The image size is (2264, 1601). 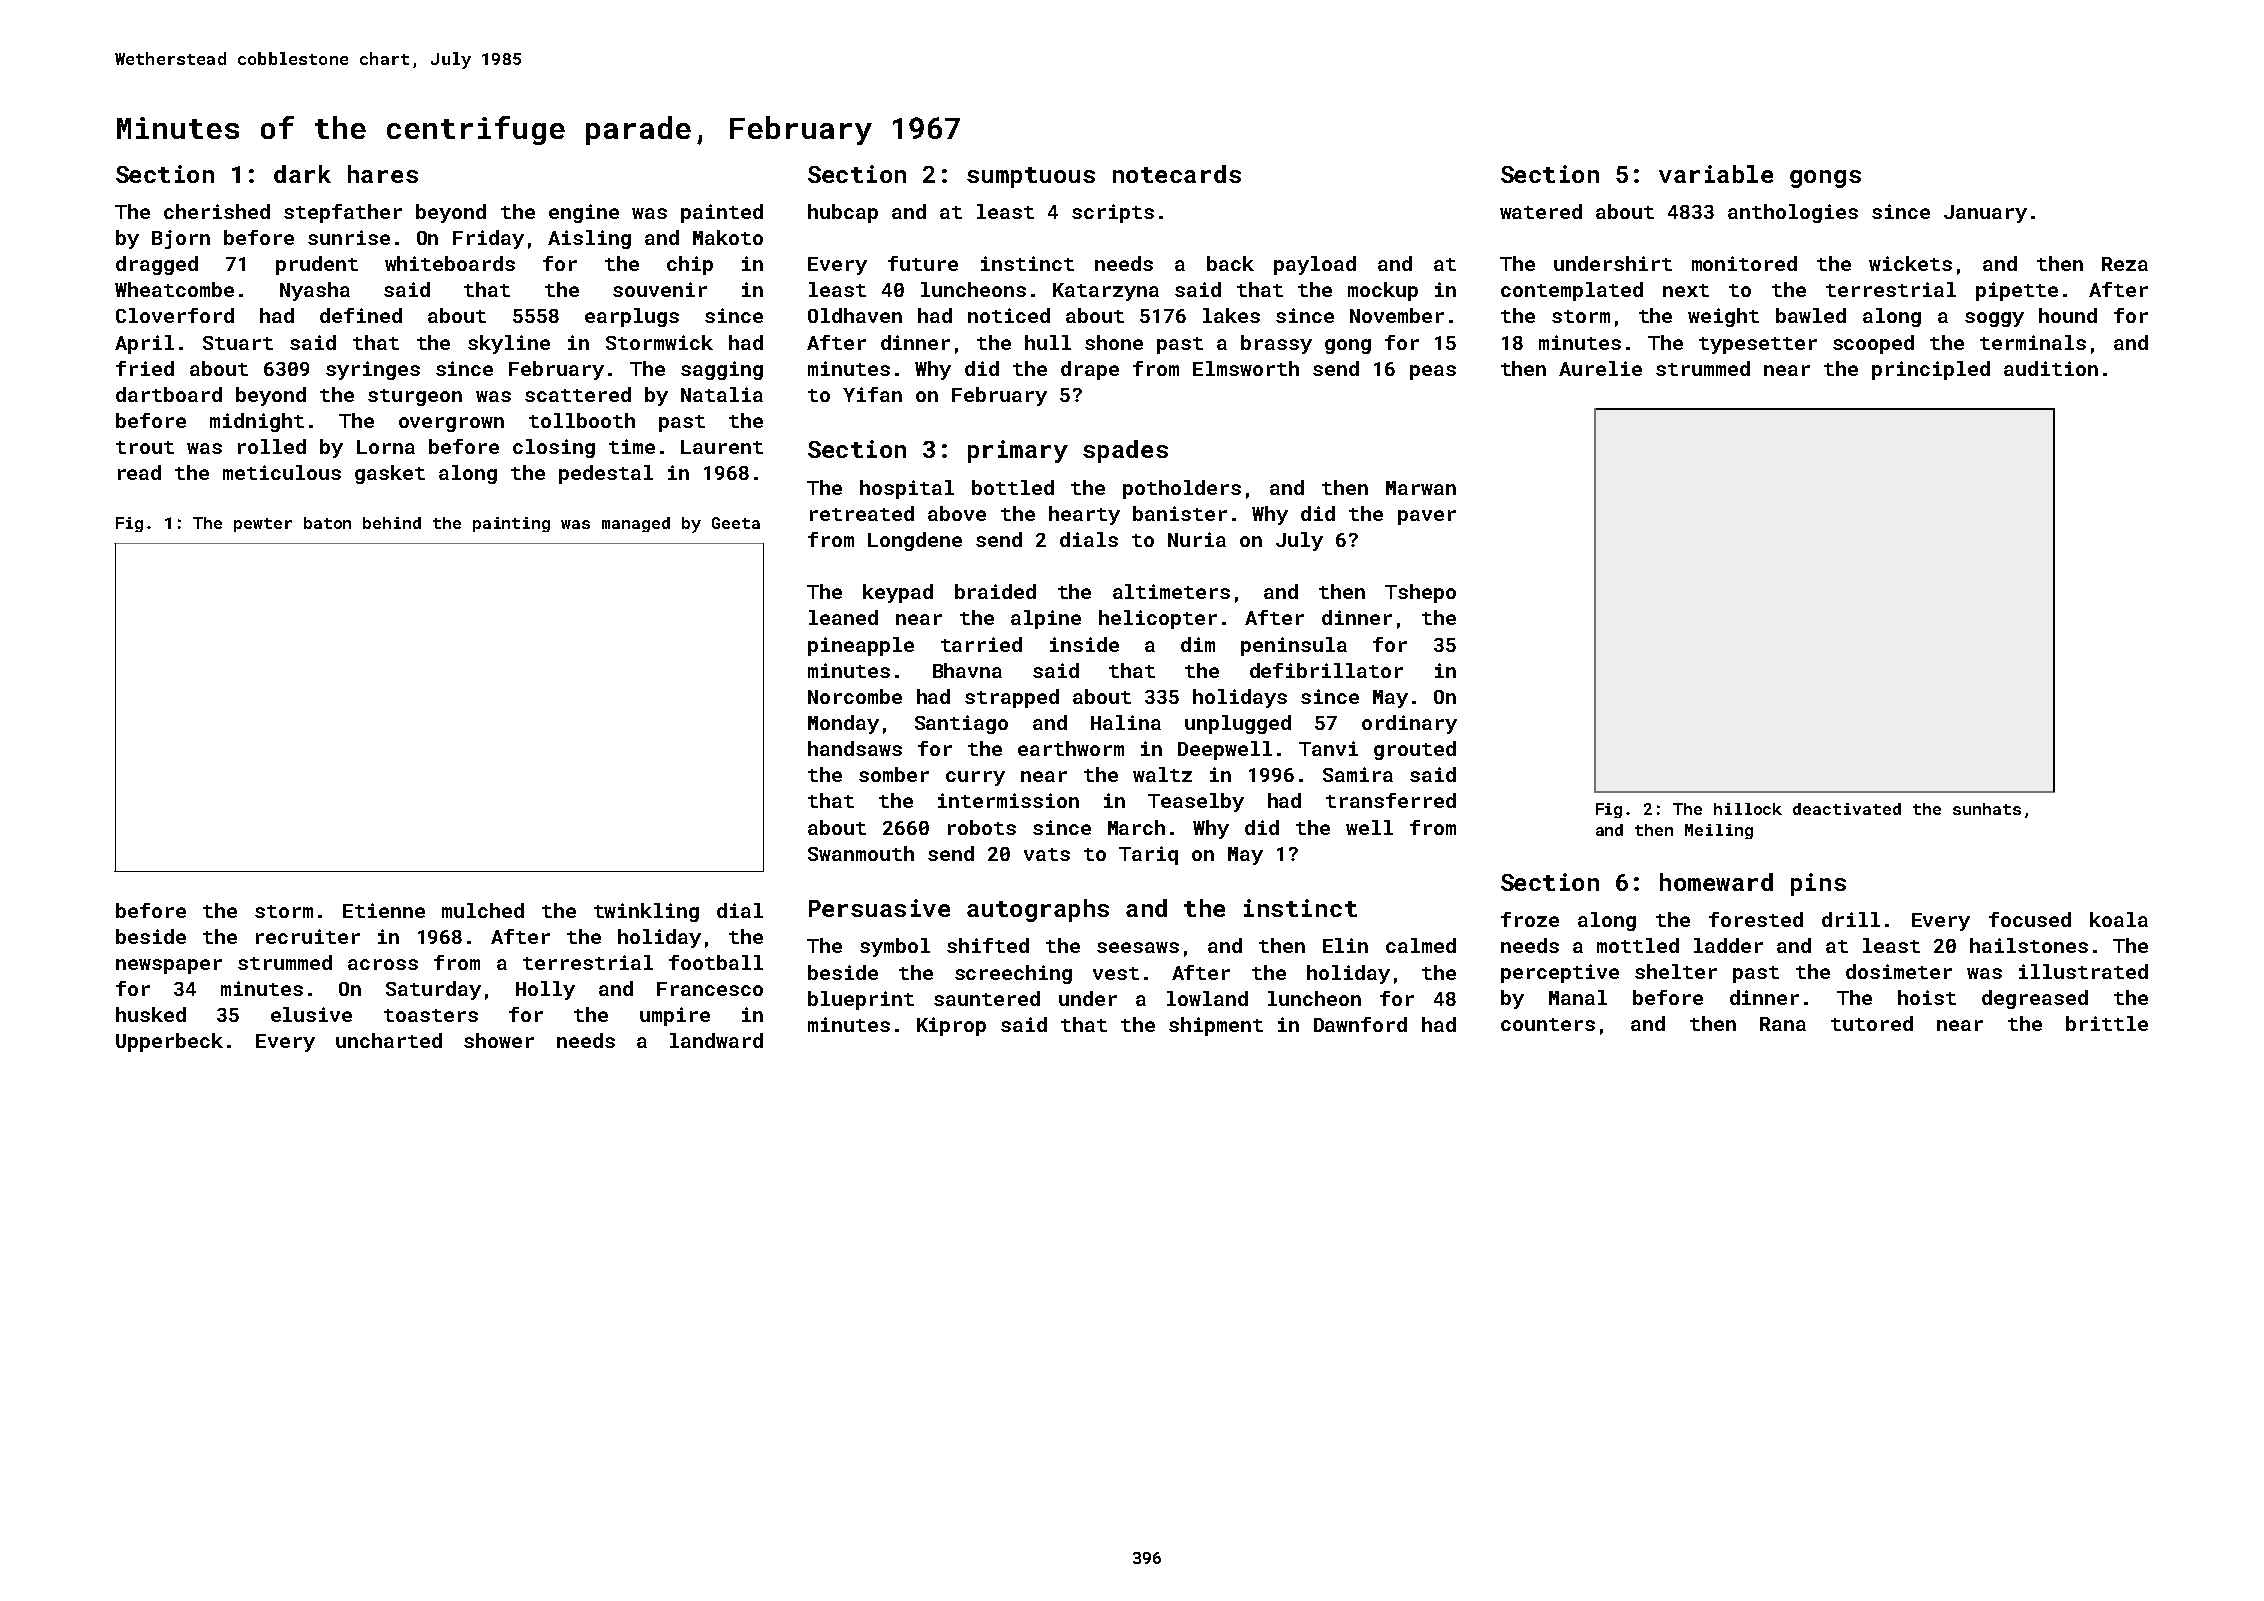 What do you see at coordinates (716, 1040) in the screenshot?
I see `landward` at bounding box center [716, 1040].
